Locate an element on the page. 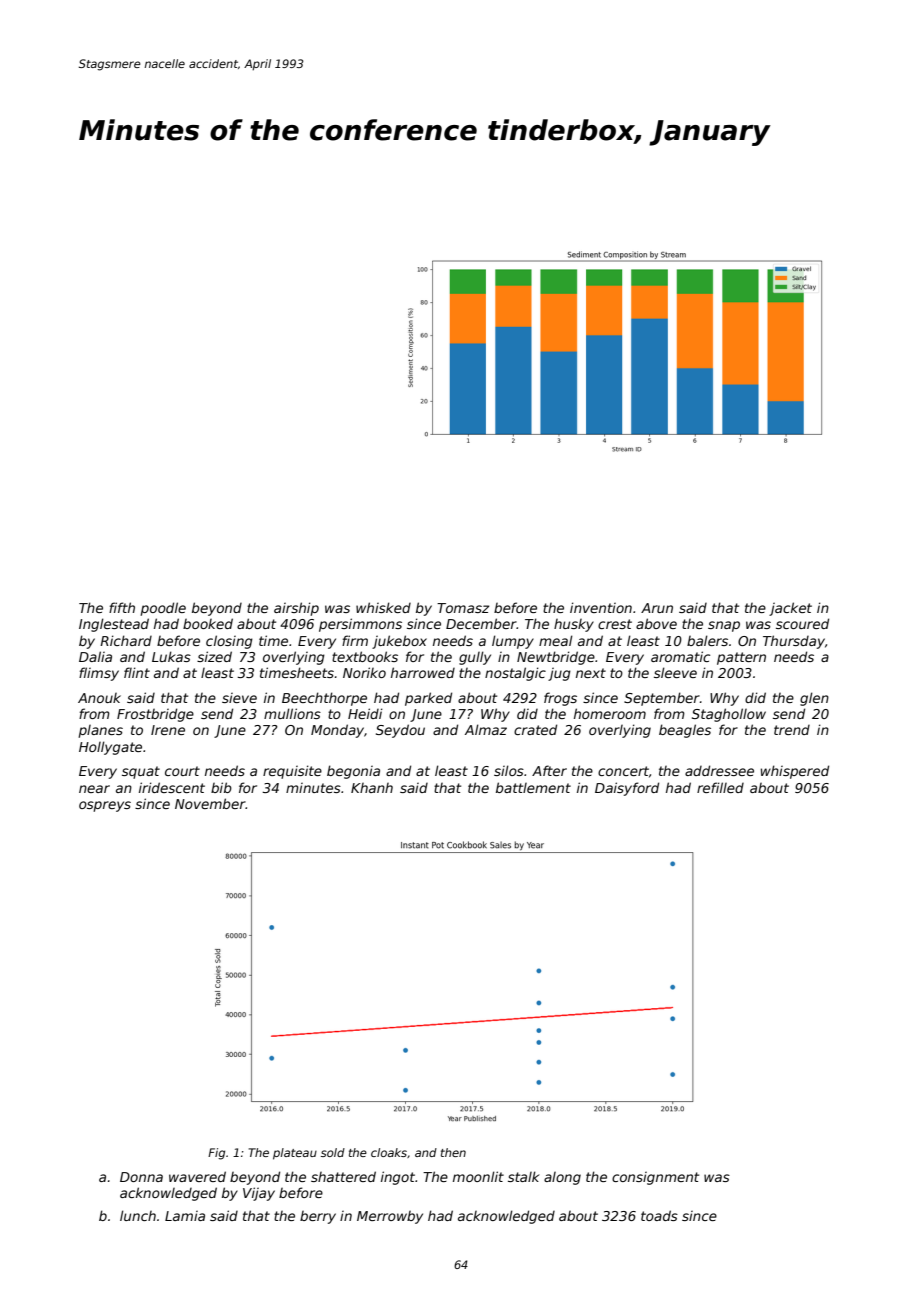 This document has width=908, height=1316. Hollygate is located at coordinates (110, 748).
